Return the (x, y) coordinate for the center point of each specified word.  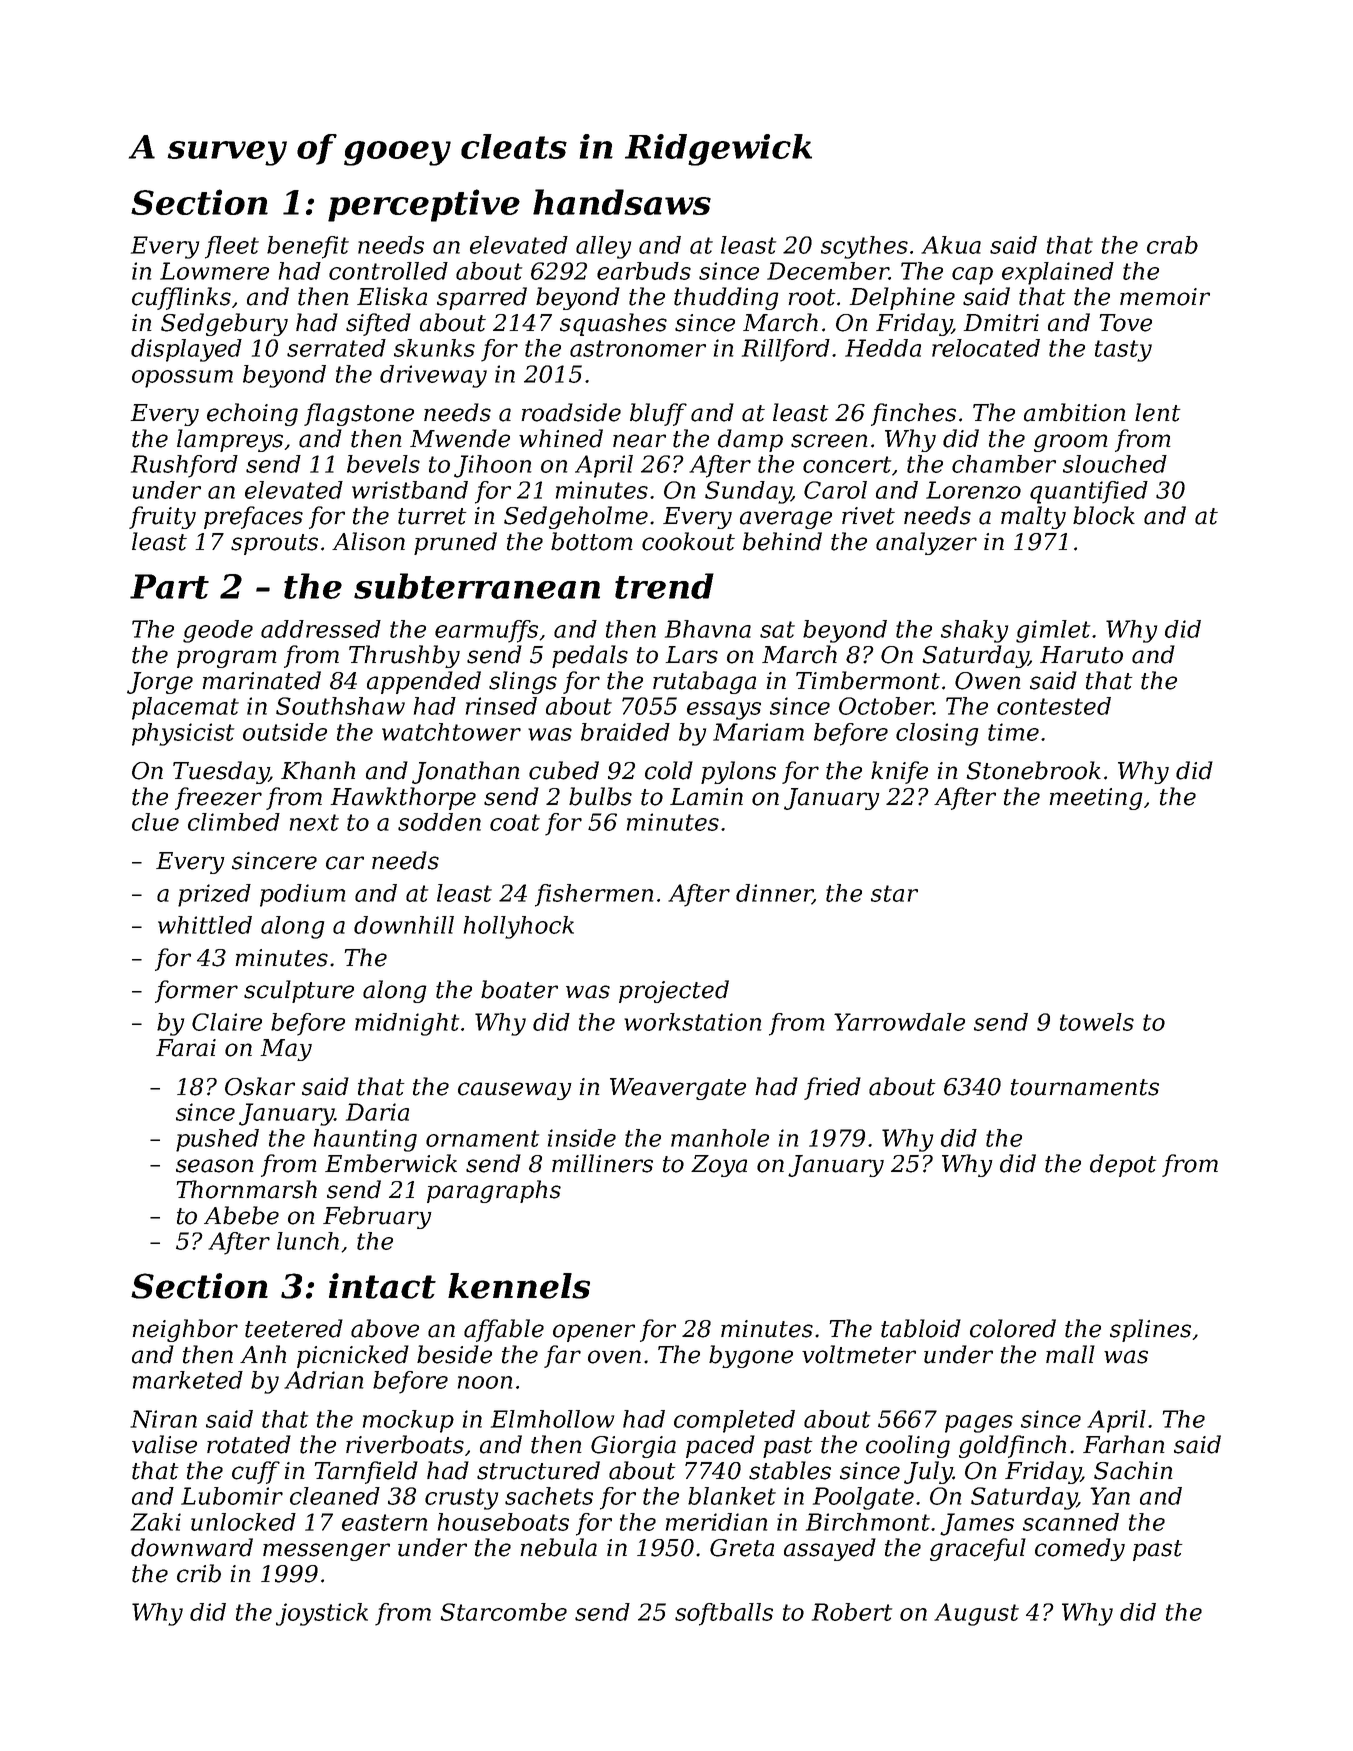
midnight (407, 1024)
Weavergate (678, 1089)
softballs (724, 1614)
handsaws (622, 202)
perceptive (424, 205)
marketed (188, 1380)
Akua (951, 245)
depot (1123, 1165)
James (977, 1524)
